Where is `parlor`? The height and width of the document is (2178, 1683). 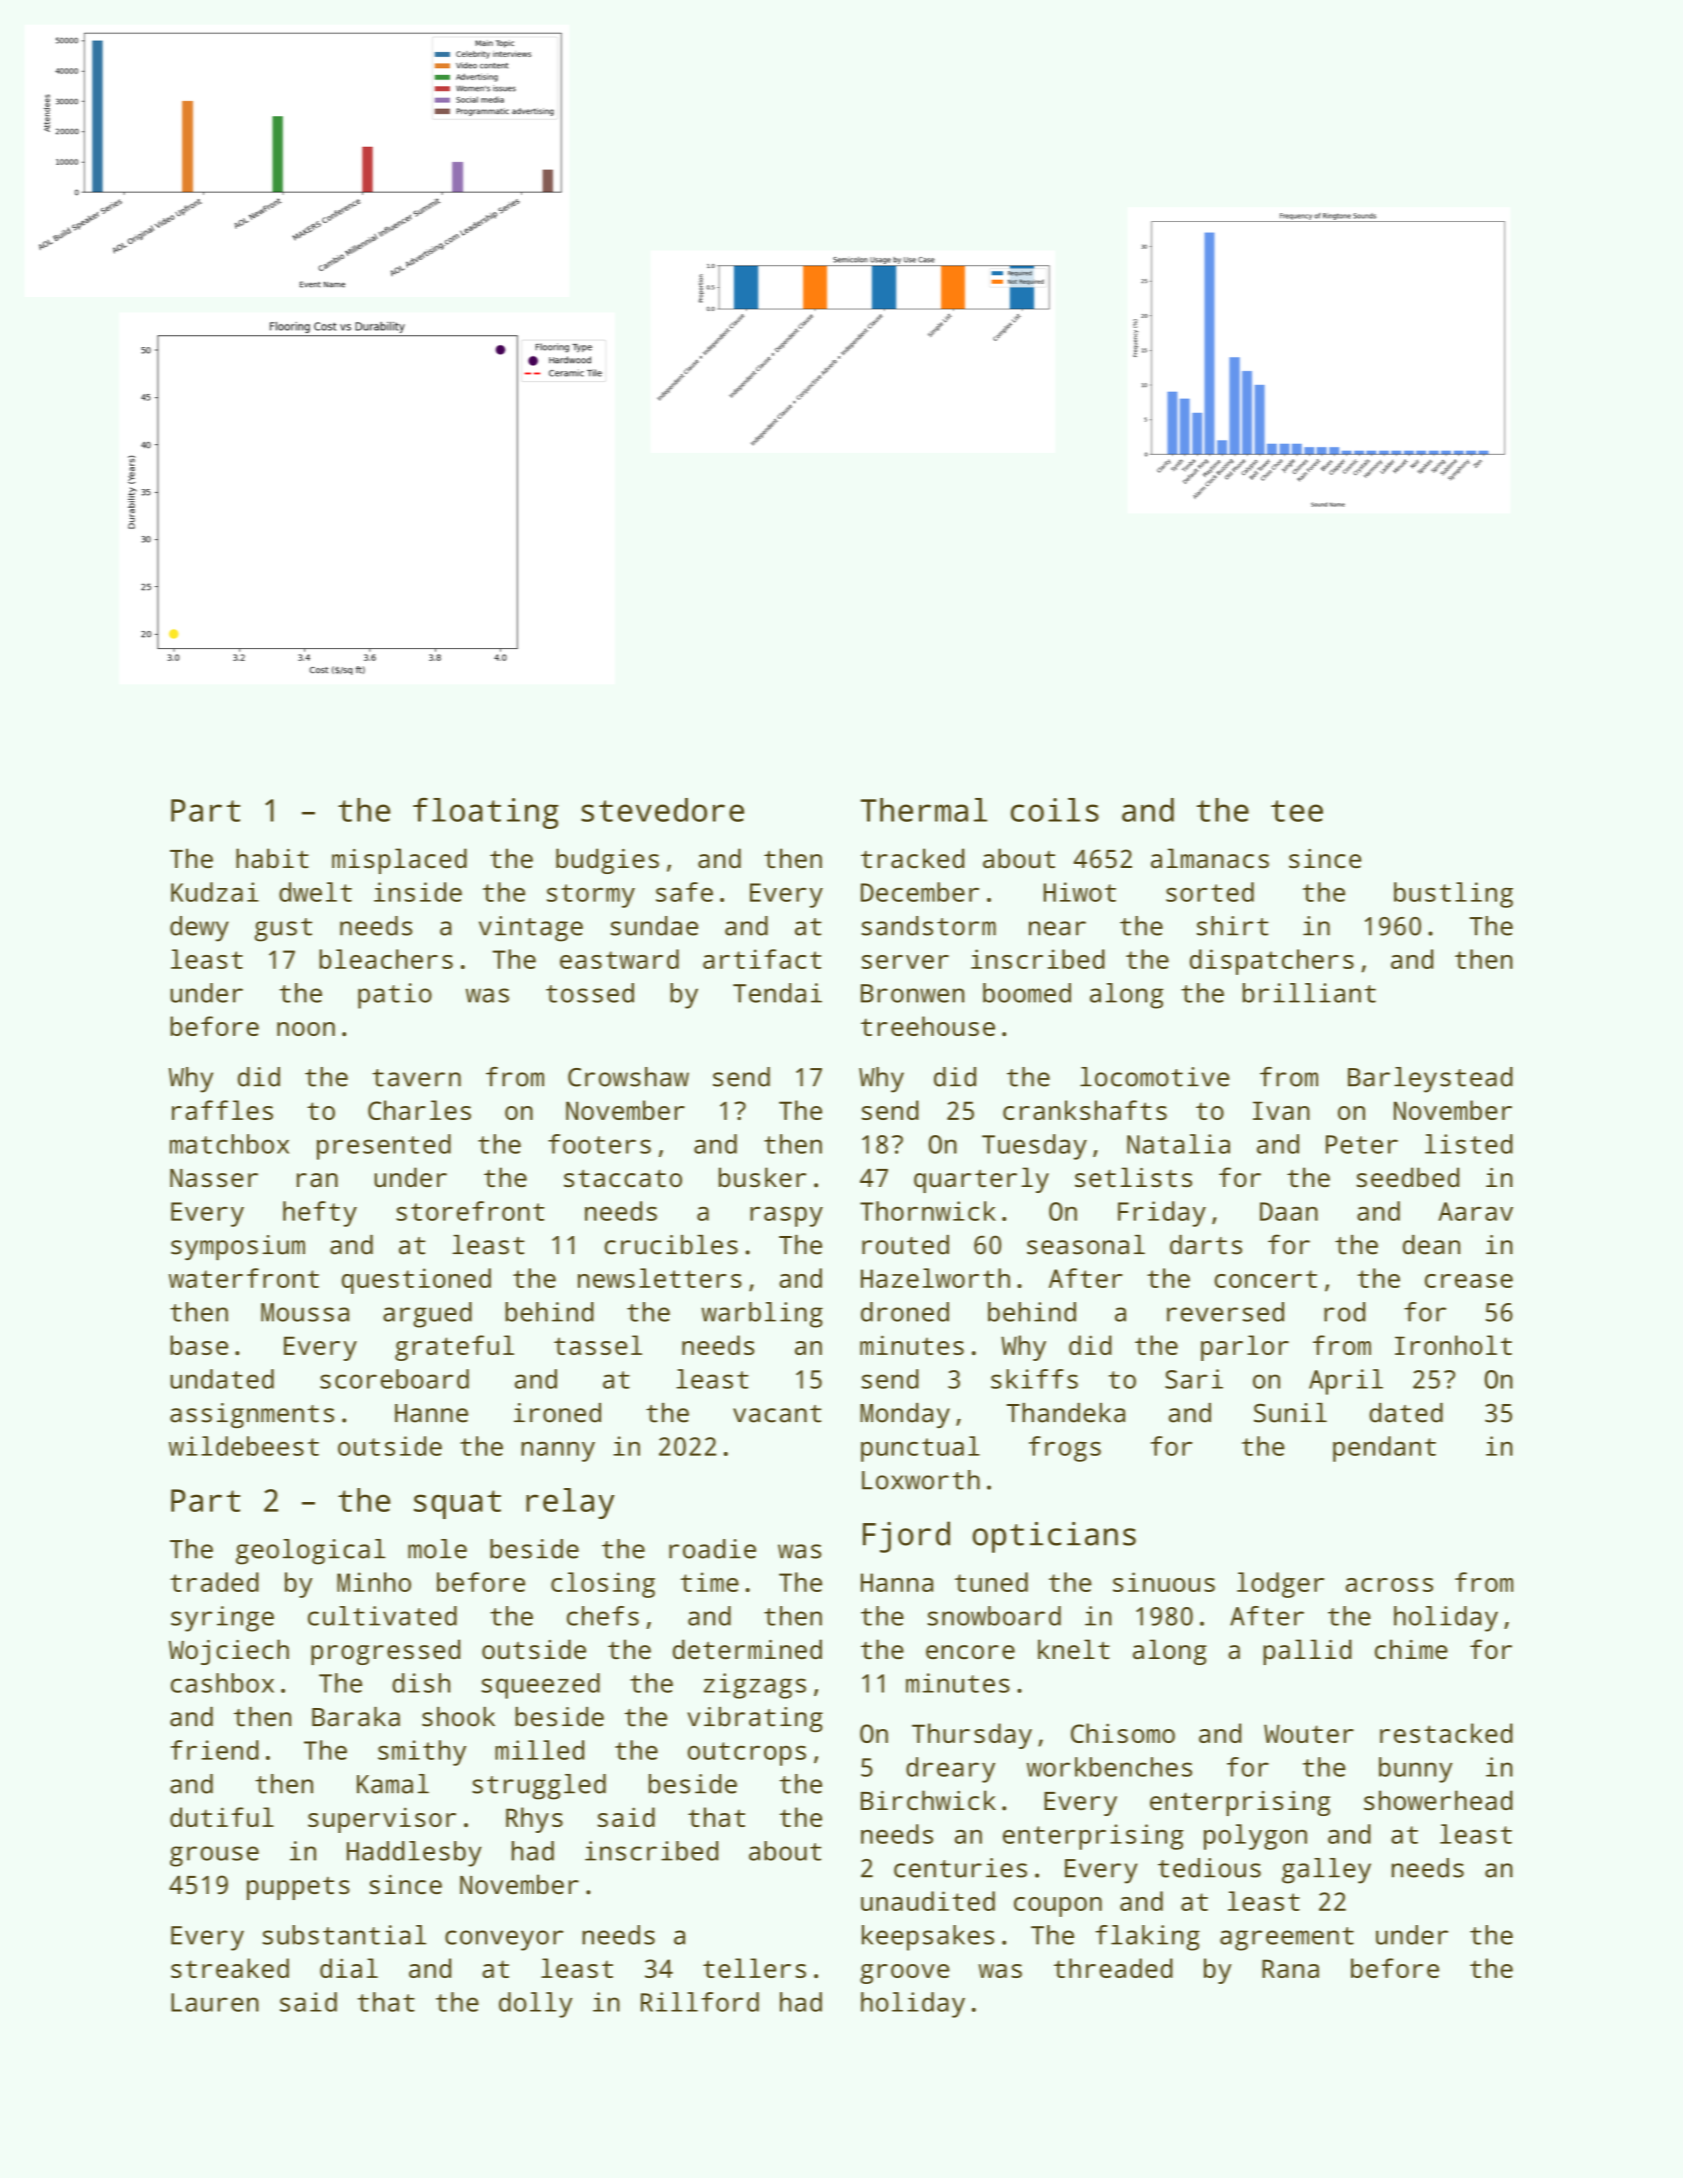 parlor is located at coordinates (1245, 1348).
